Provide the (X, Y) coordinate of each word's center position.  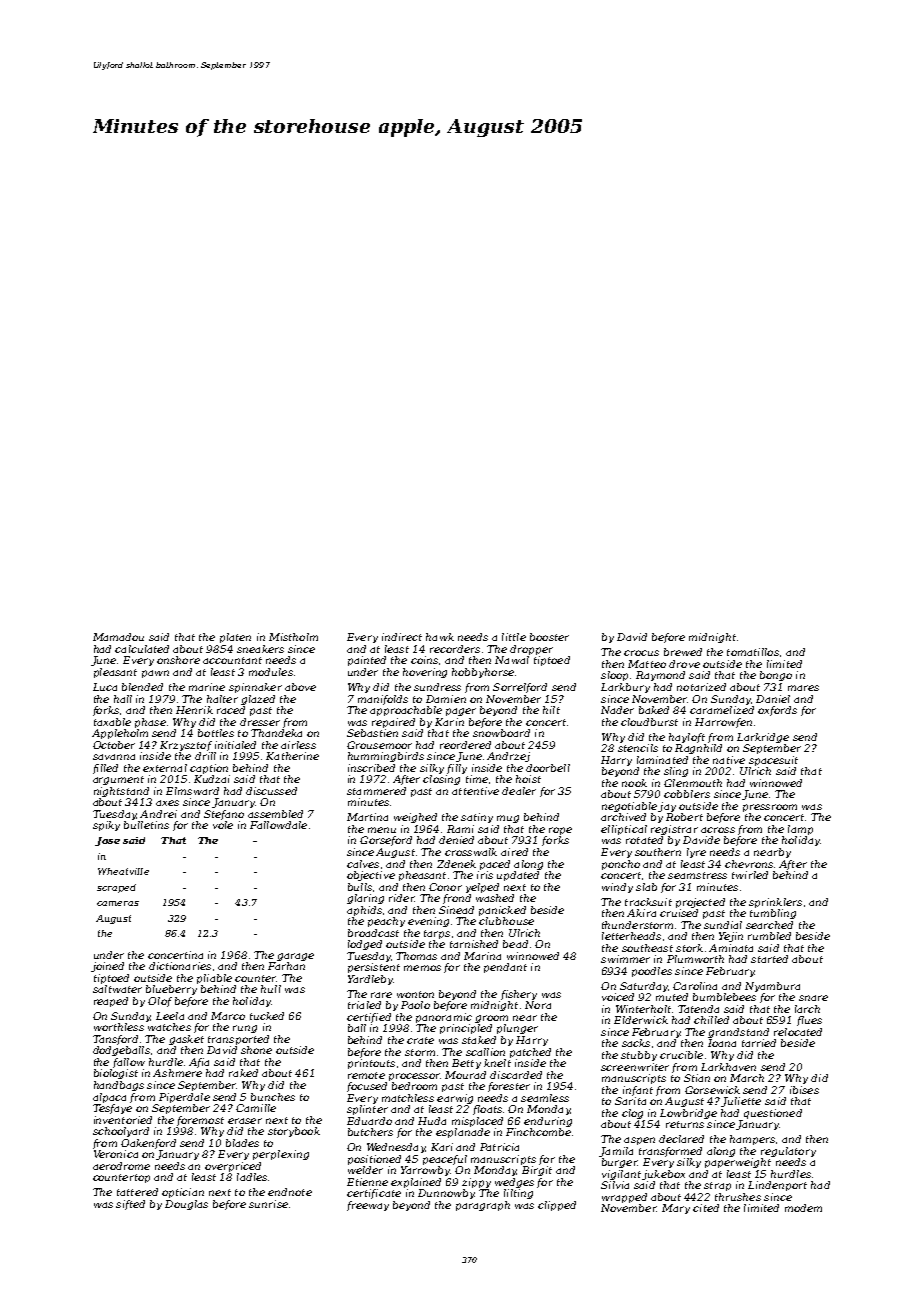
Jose (107, 841)
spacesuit (773, 761)
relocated (798, 1032)
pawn (155, 674)
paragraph (483, 1206)
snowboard (501, 733)
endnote (290, 1192)
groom (491, 1019)
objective (371, 876)
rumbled (769, 936)
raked (243, 1073)
